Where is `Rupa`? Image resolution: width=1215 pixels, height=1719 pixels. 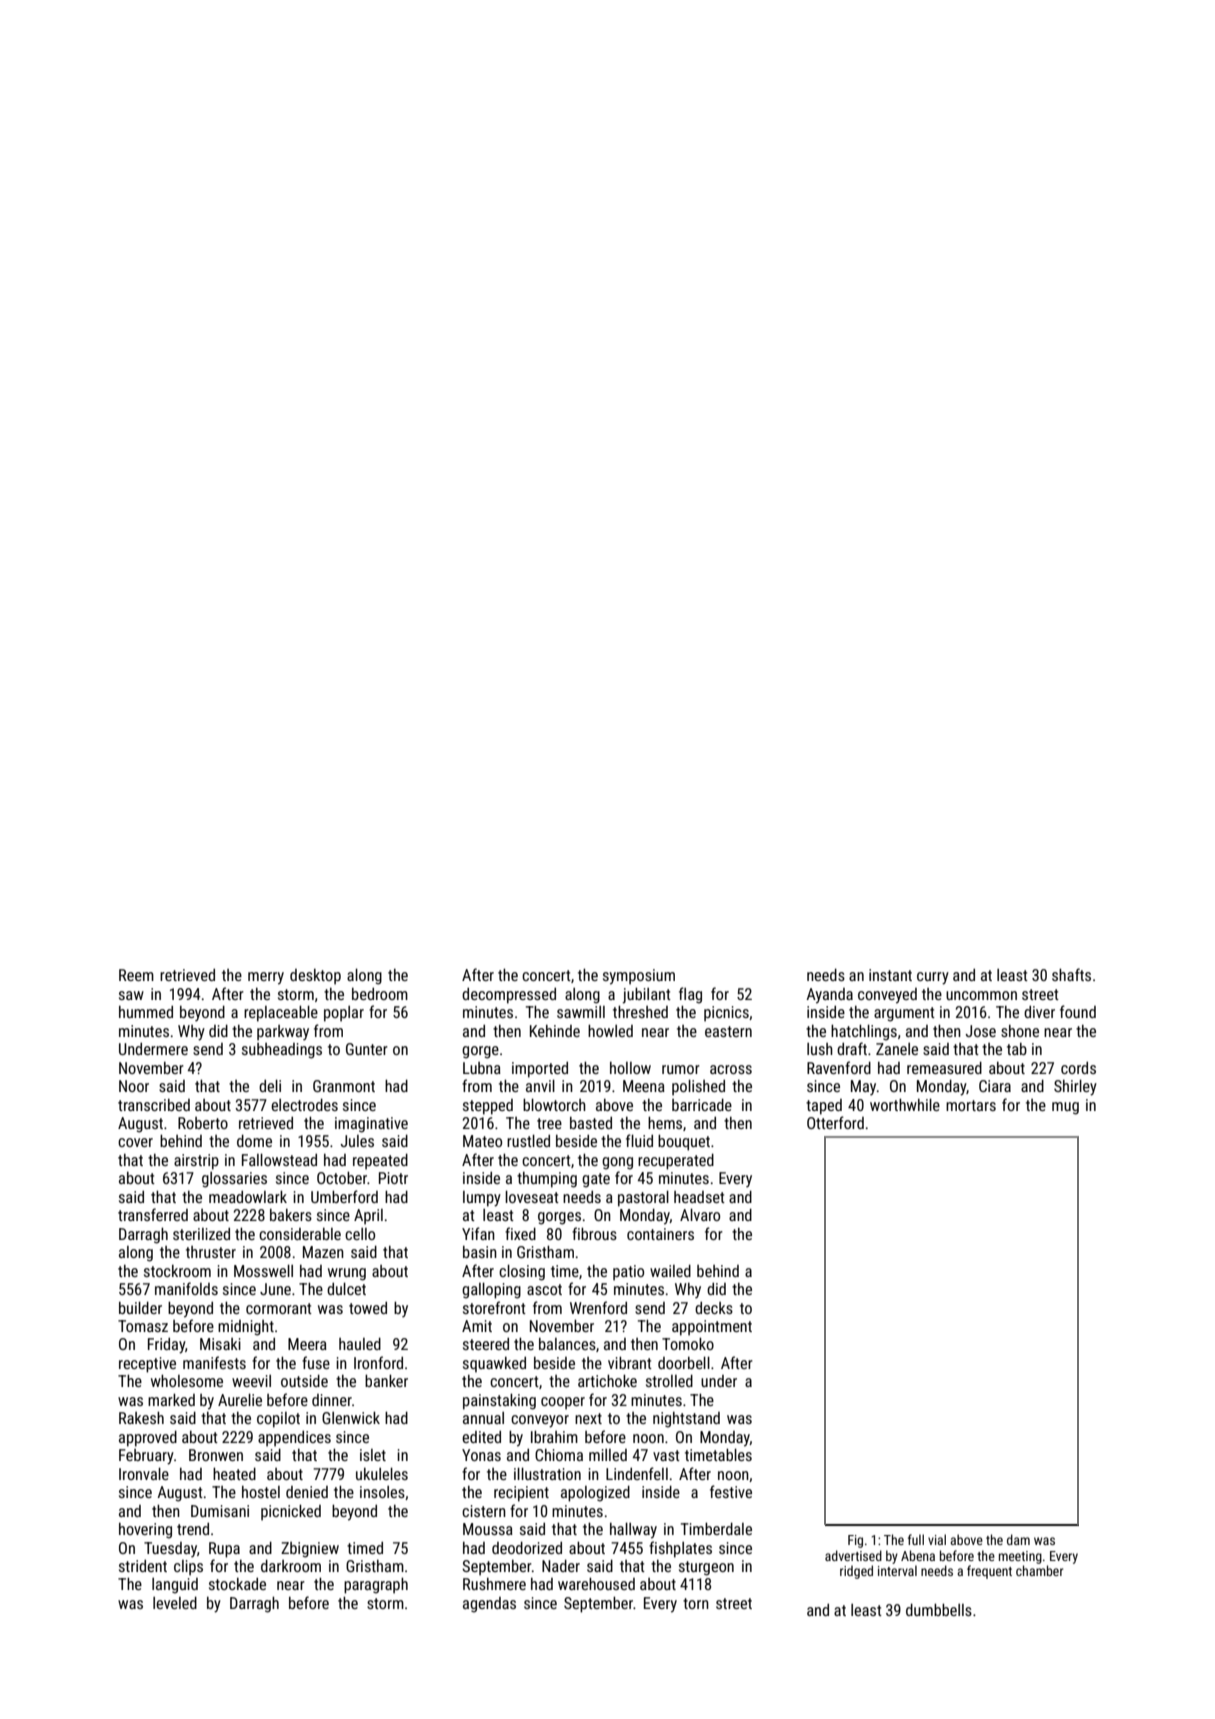
Rupa is located at coordinates (224, 1550).
